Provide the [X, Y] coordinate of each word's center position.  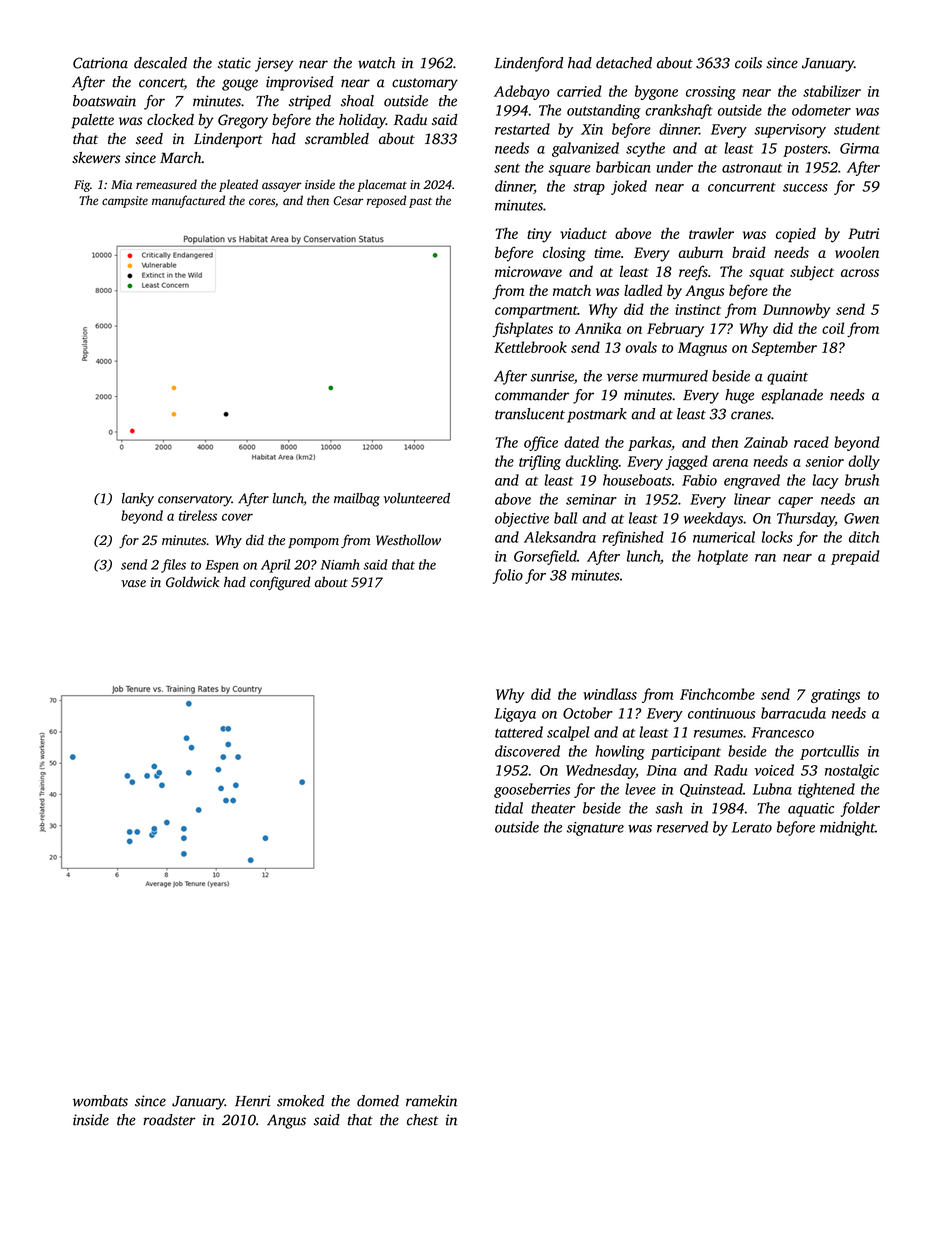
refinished [633, 538]
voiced [774, 770]
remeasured [166, 184]
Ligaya [515, 715]
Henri [252, 1101]
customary [425, 84]
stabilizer [832, 91]
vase [133, 584]
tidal [509, 808]
